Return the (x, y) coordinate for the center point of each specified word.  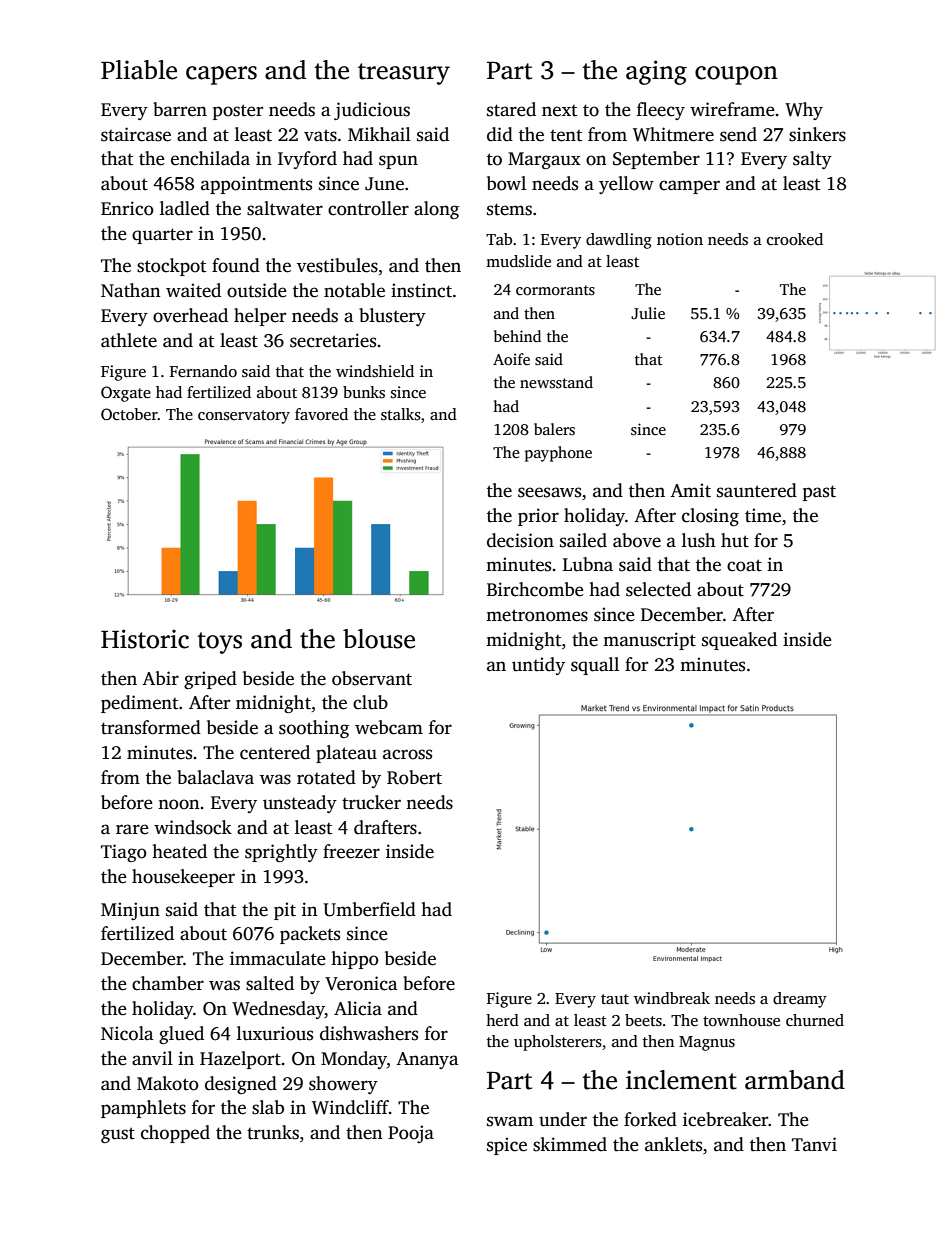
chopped (175, 1134)
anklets (673, 1144)
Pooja (411, 1134)
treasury (404, 74)
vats (320, 135)
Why (804, 111)
